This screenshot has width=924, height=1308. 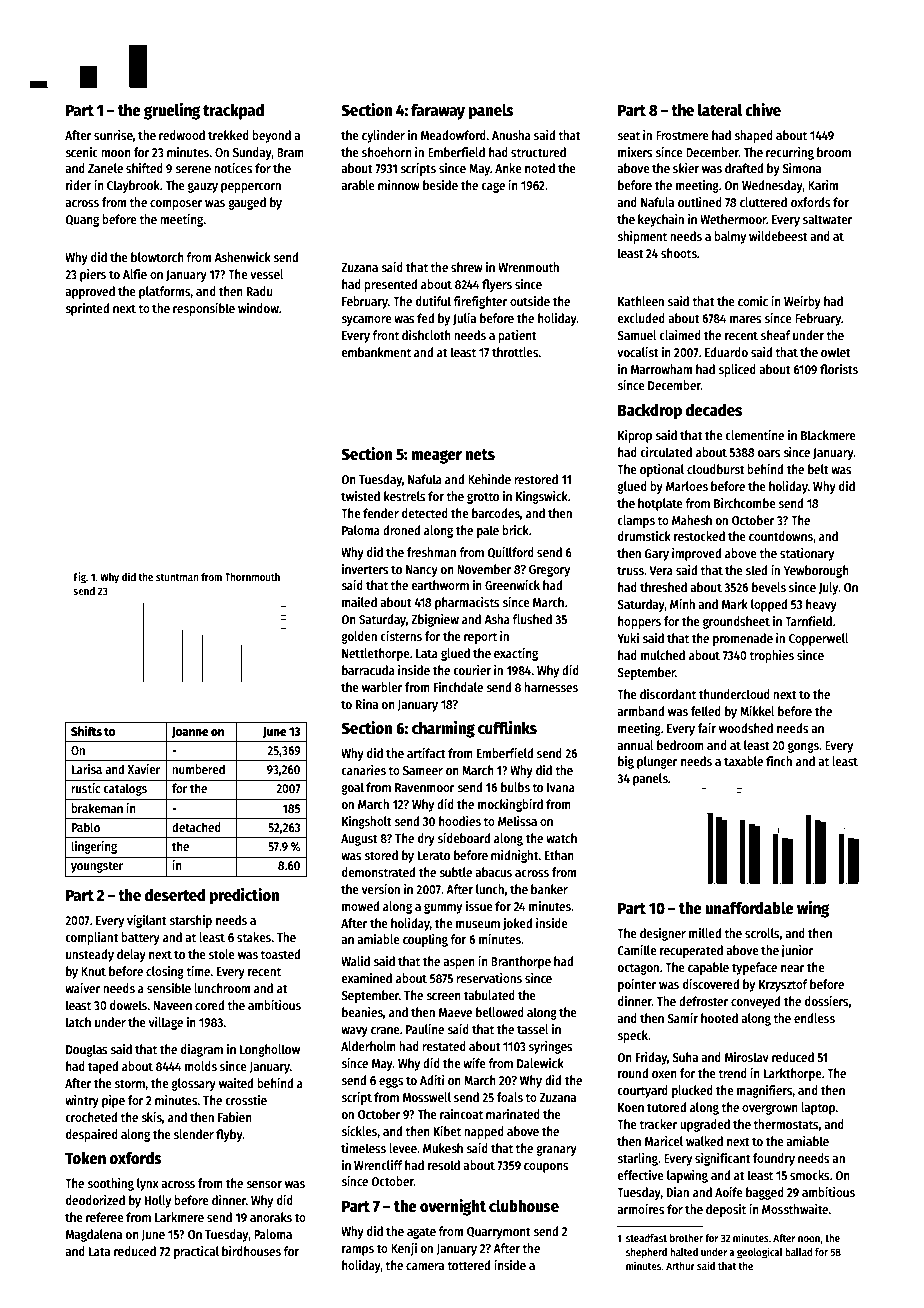 I want to click on Magdalena, so click(x=94, y=1235).
